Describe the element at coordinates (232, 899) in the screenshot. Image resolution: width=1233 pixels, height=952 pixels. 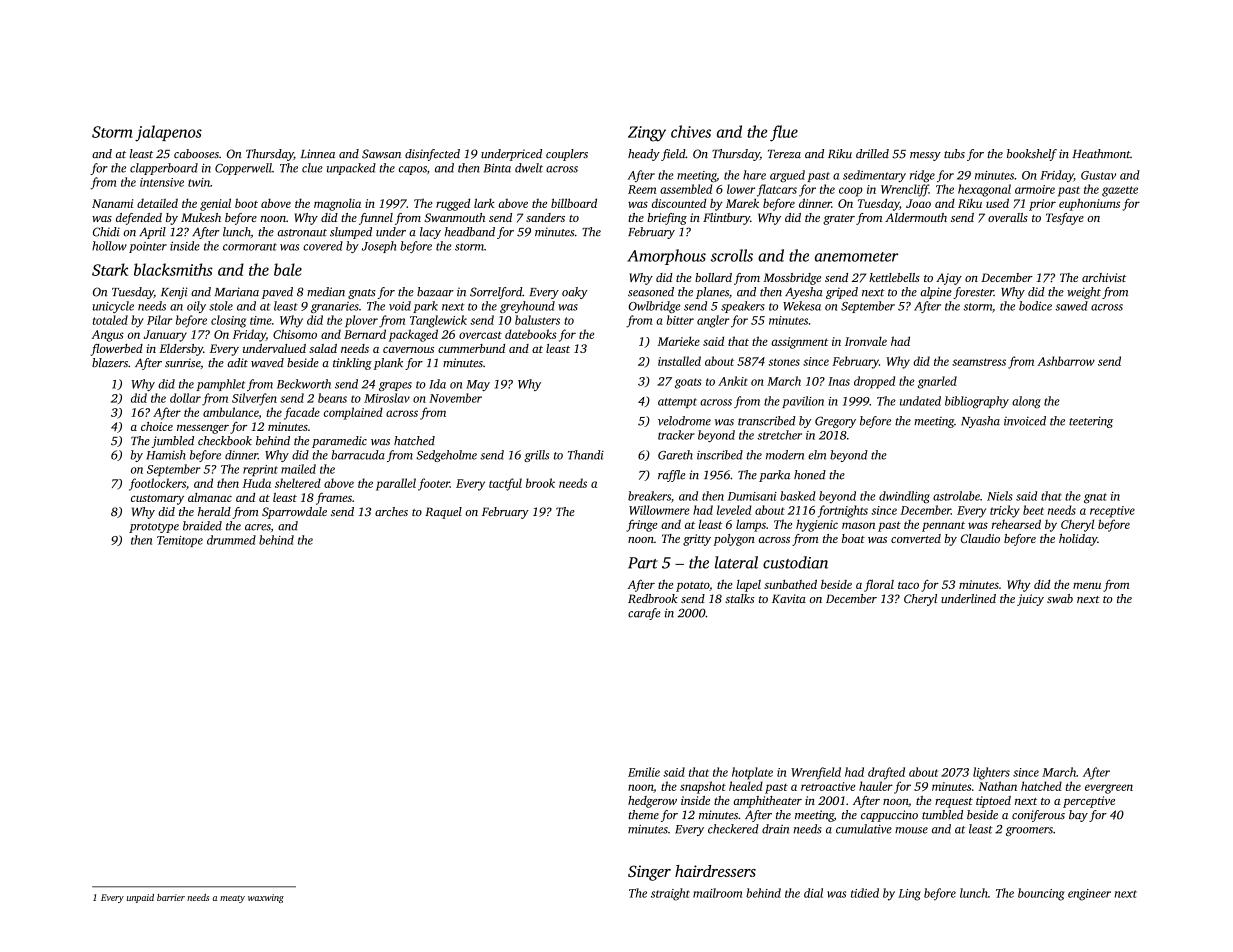
I see `meaty` at that location.
